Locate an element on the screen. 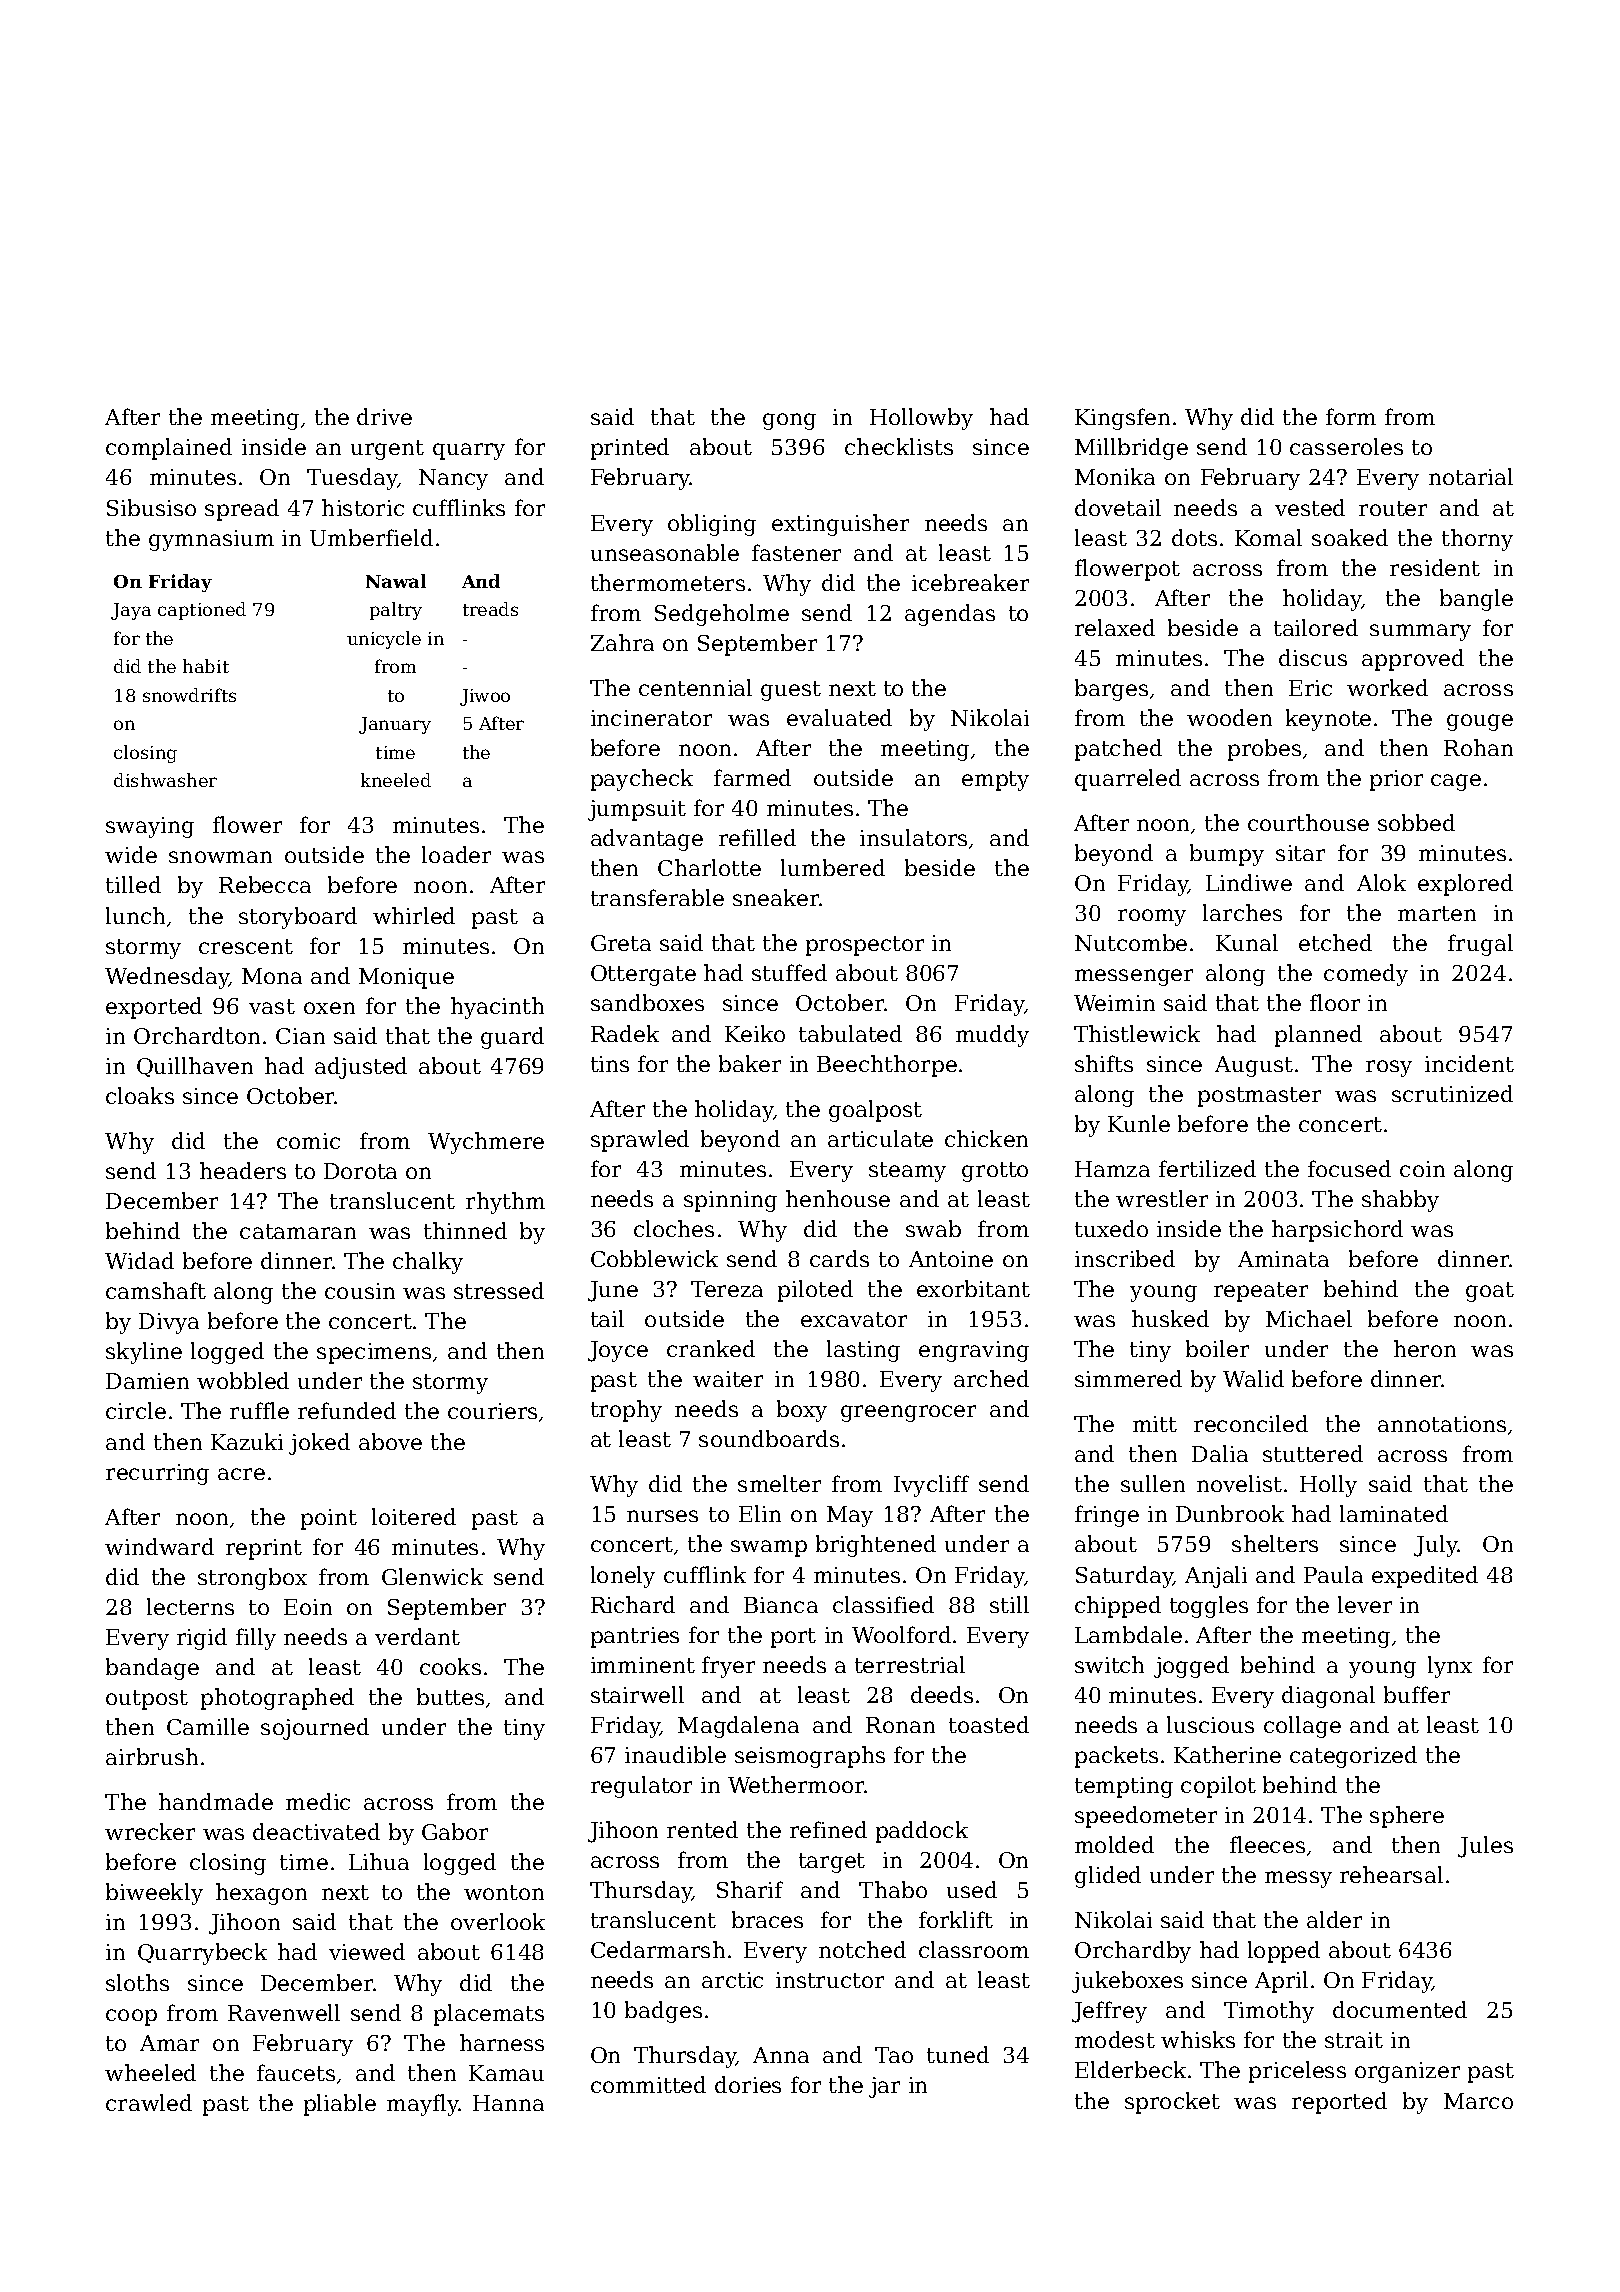 The image size is (1620, 2292). coop is located at coordinates (131, 2017).
